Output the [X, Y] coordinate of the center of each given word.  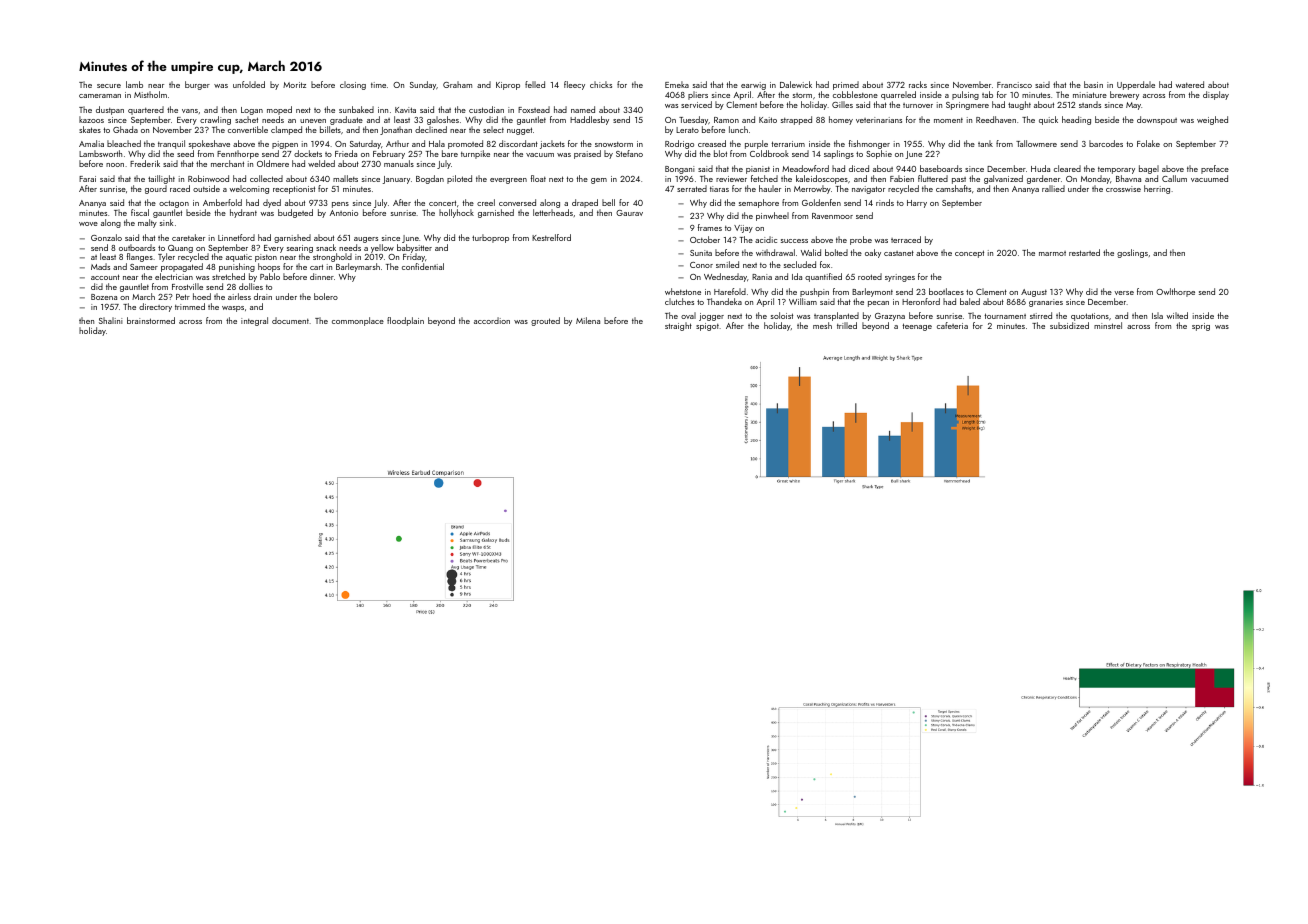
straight [678, 326]
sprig [1201, 327]
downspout [1157, 120]
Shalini [111, 320]
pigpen [285, 145]
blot [720, 153]
